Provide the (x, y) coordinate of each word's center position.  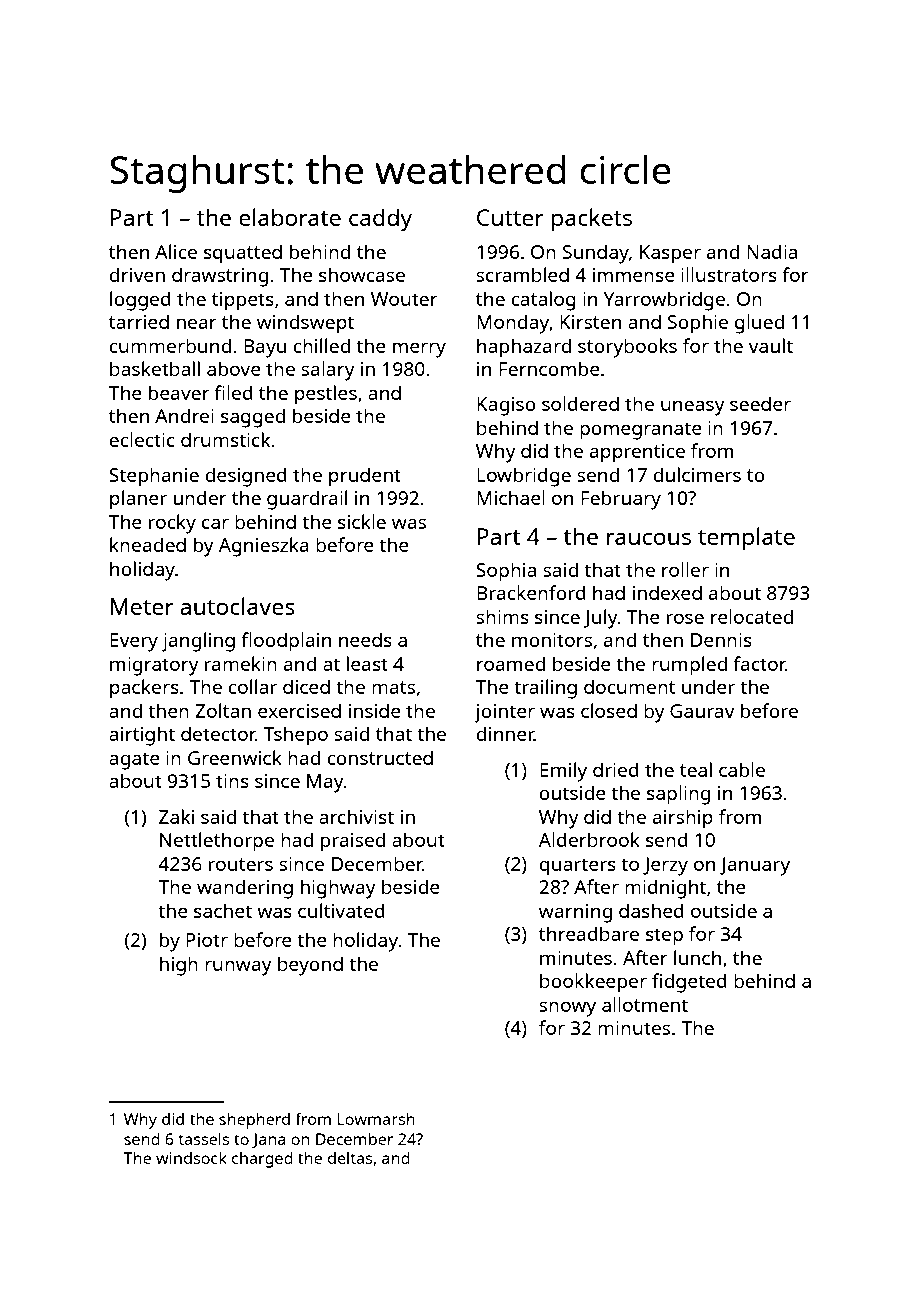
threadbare (589, 933)
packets (592, 220)
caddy (380, 220)
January (755, 866)
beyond (310, 966)
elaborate (290, 217)
